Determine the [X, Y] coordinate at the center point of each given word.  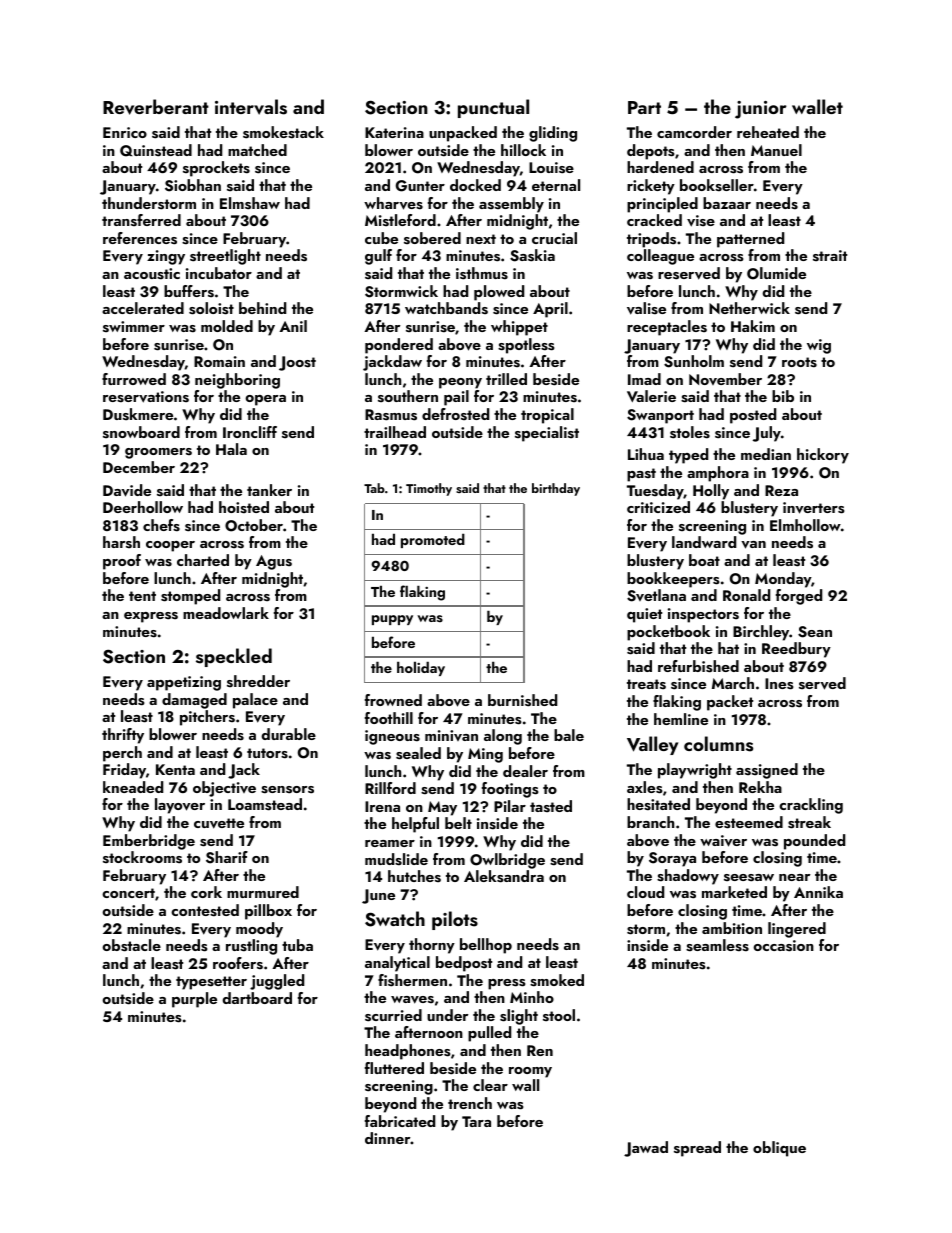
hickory [823, 456]
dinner [388, 1138]
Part [644, 107]
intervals [251, 107]
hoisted [244, 507]
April [550, 310]
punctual [493, 108]
